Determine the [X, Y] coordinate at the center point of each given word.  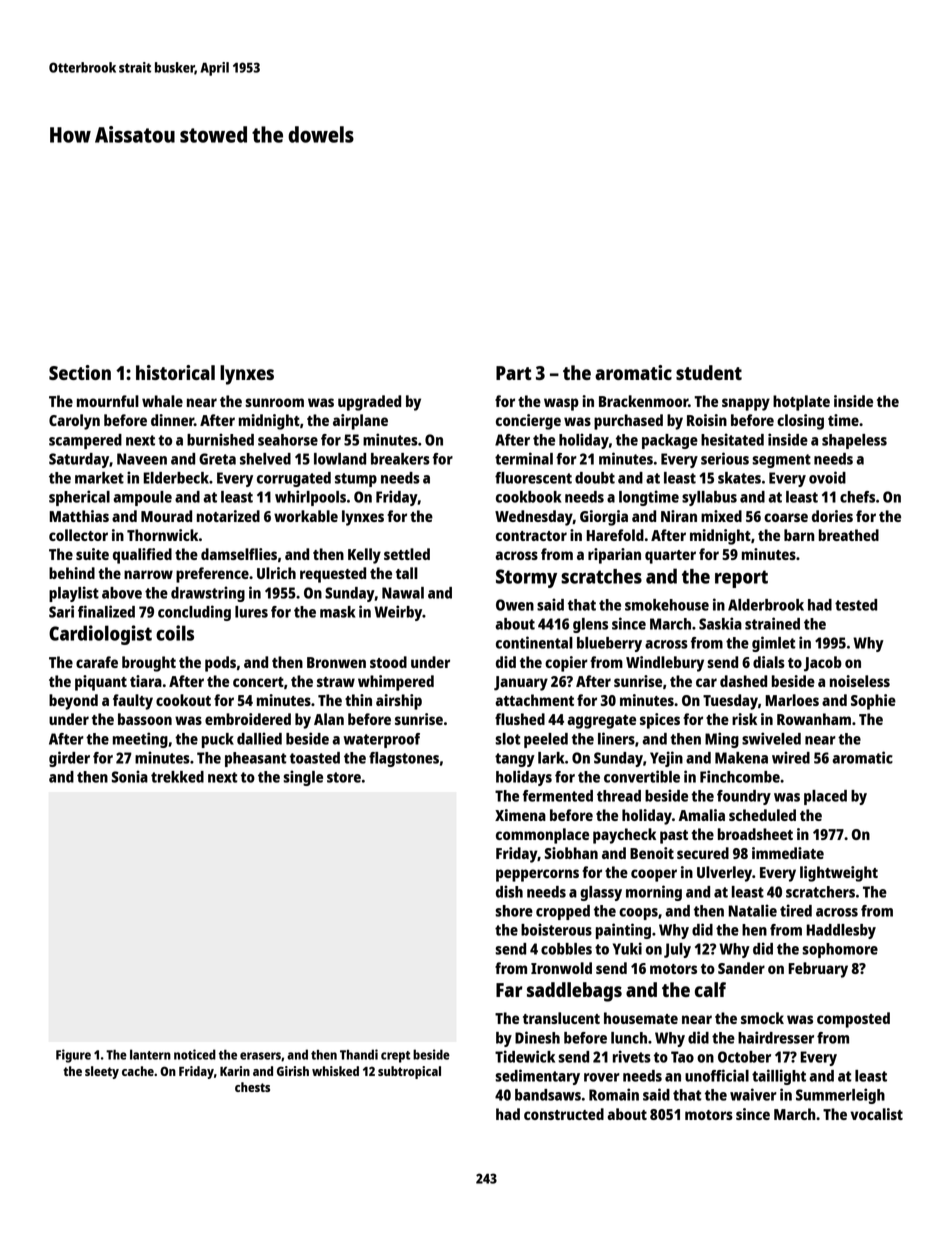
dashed [743, 681]
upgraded [369, 403]
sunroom [274, 402]
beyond [73, 702]
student [709, 372]
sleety [102, 1072]
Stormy [526, 578]
